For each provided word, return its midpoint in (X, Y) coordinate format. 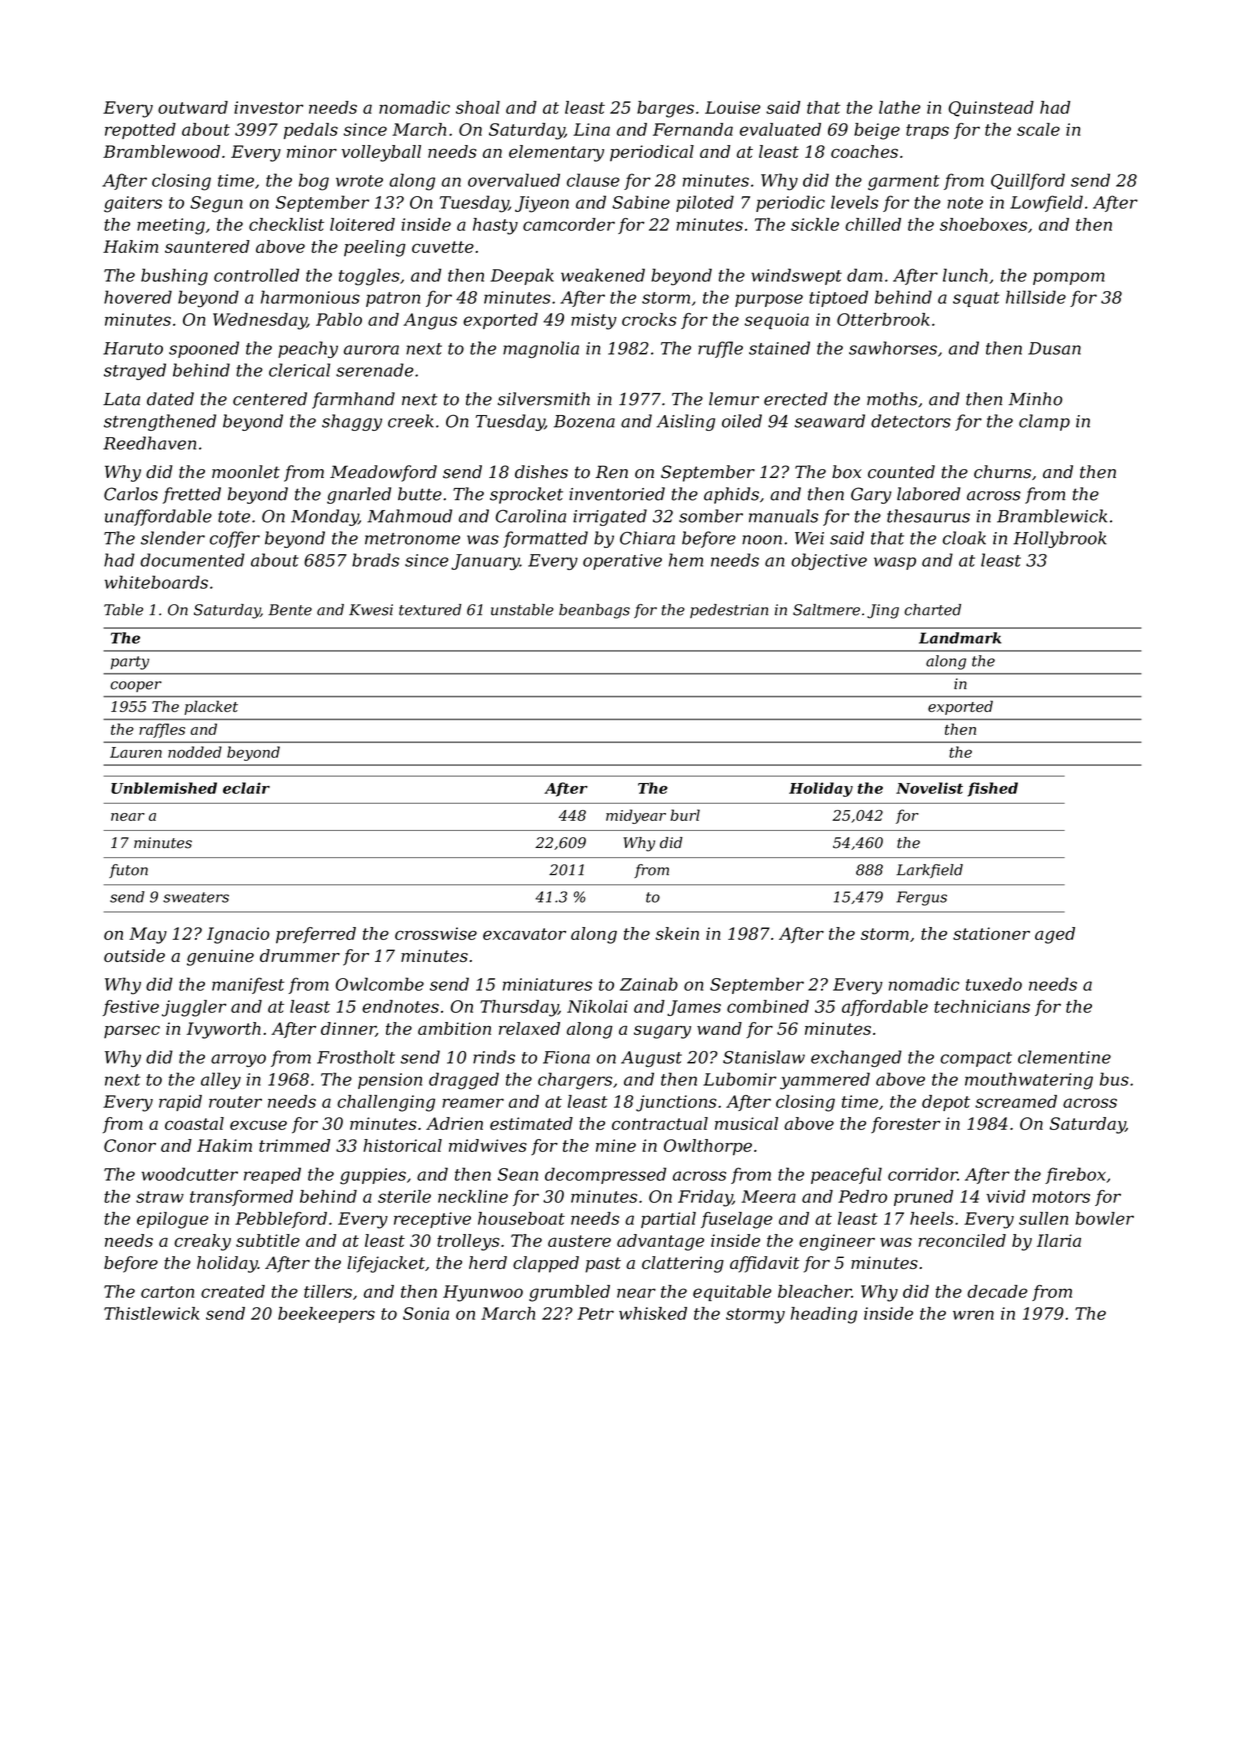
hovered (138, 297)
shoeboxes (983, 224)
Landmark (960, 638)
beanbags (594, 611)
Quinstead (991, 109)
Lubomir (739, 1079)
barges (665, 109)
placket (211, 707)
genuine (220, 957)
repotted (140, 131)
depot (946, 1103)
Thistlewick (152, 1313)
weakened (603, 275)
